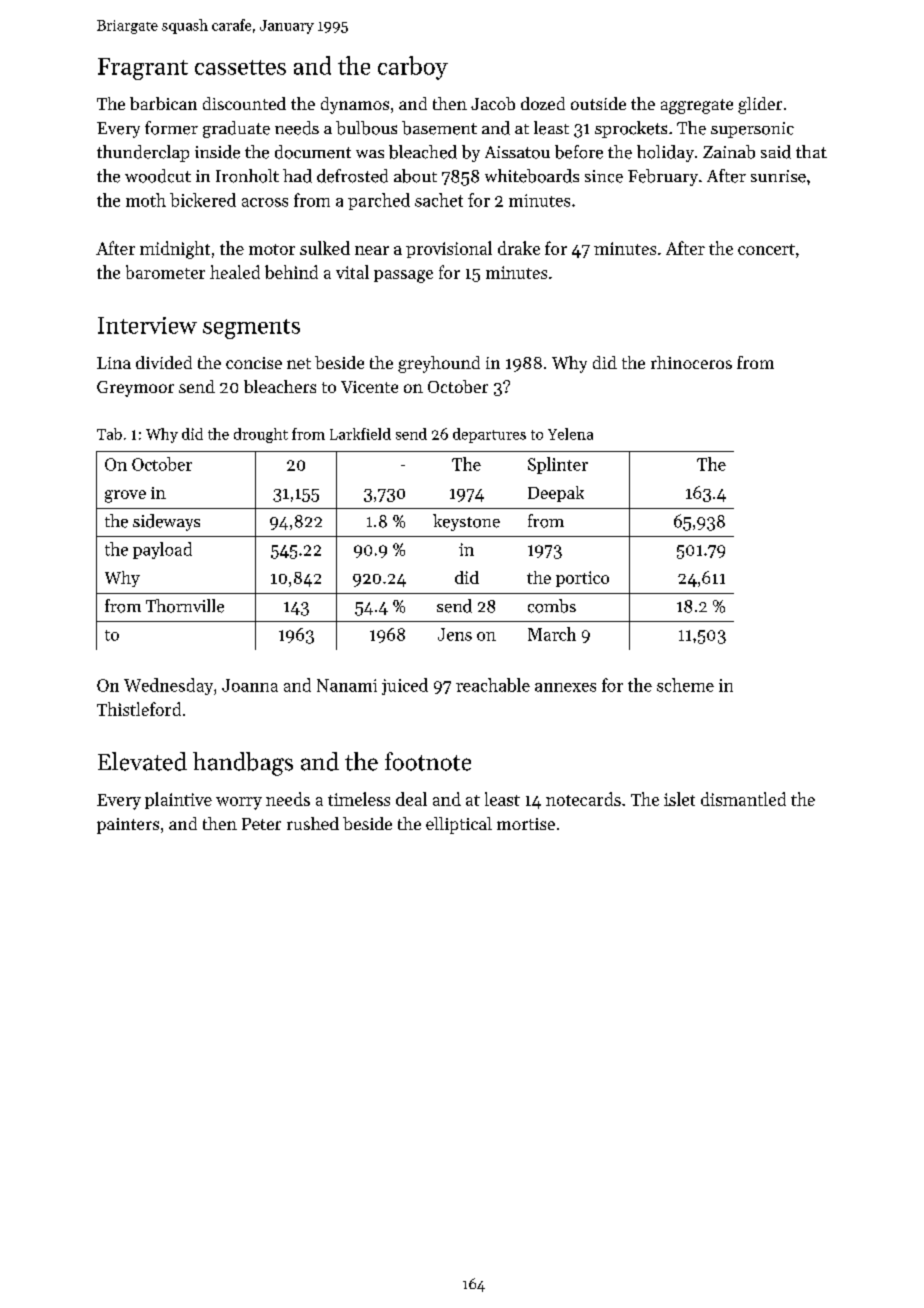  What do you see at coordinates (556, 494) in the screenshot?
I see `Deepak` at bounding box center [556, 494].
